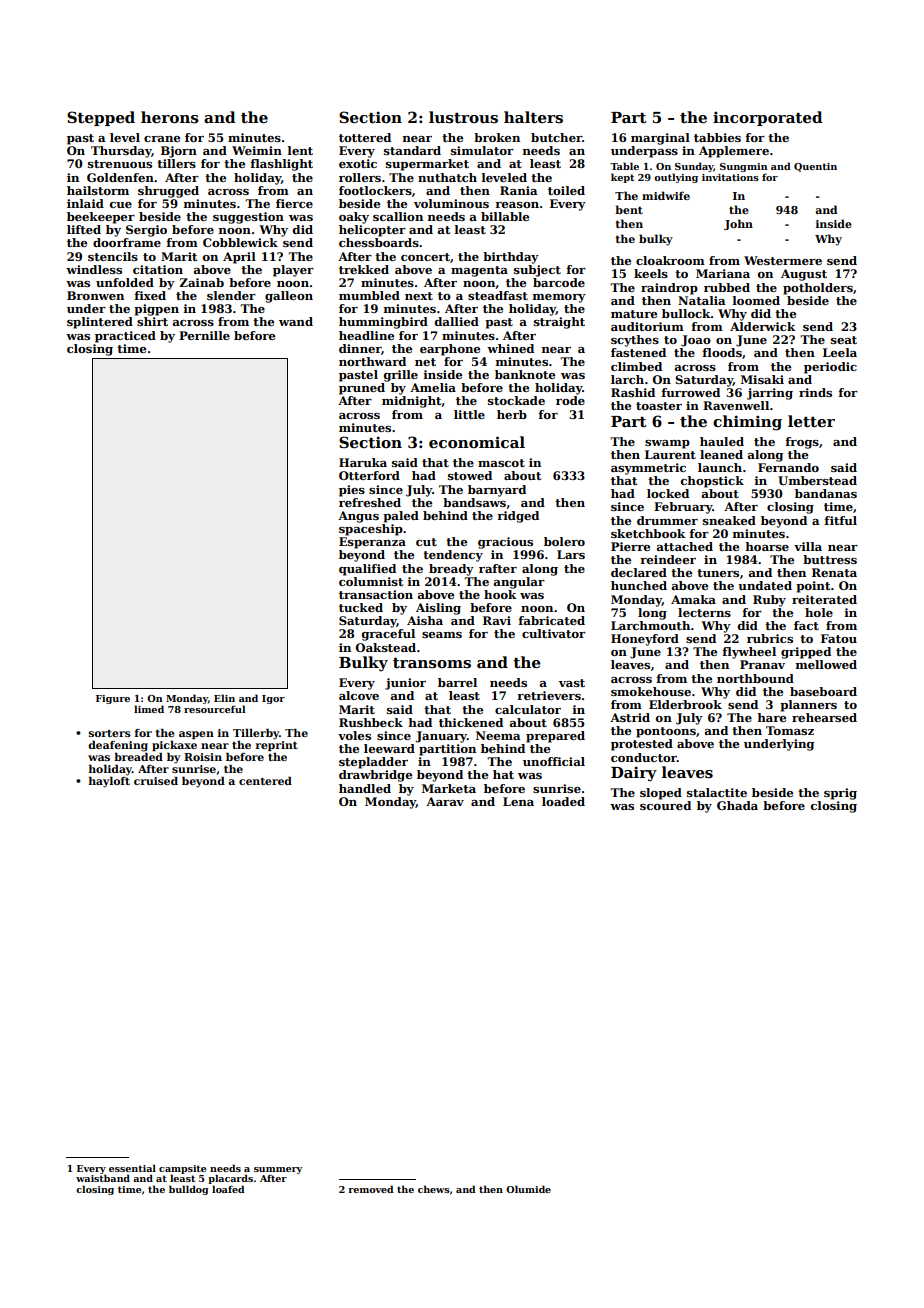 The width and height of the image is (924, 1308). What do you see at coordinates (528, 1189) in the image?
I see `Olumide` at bounding box center [528, 1189].
